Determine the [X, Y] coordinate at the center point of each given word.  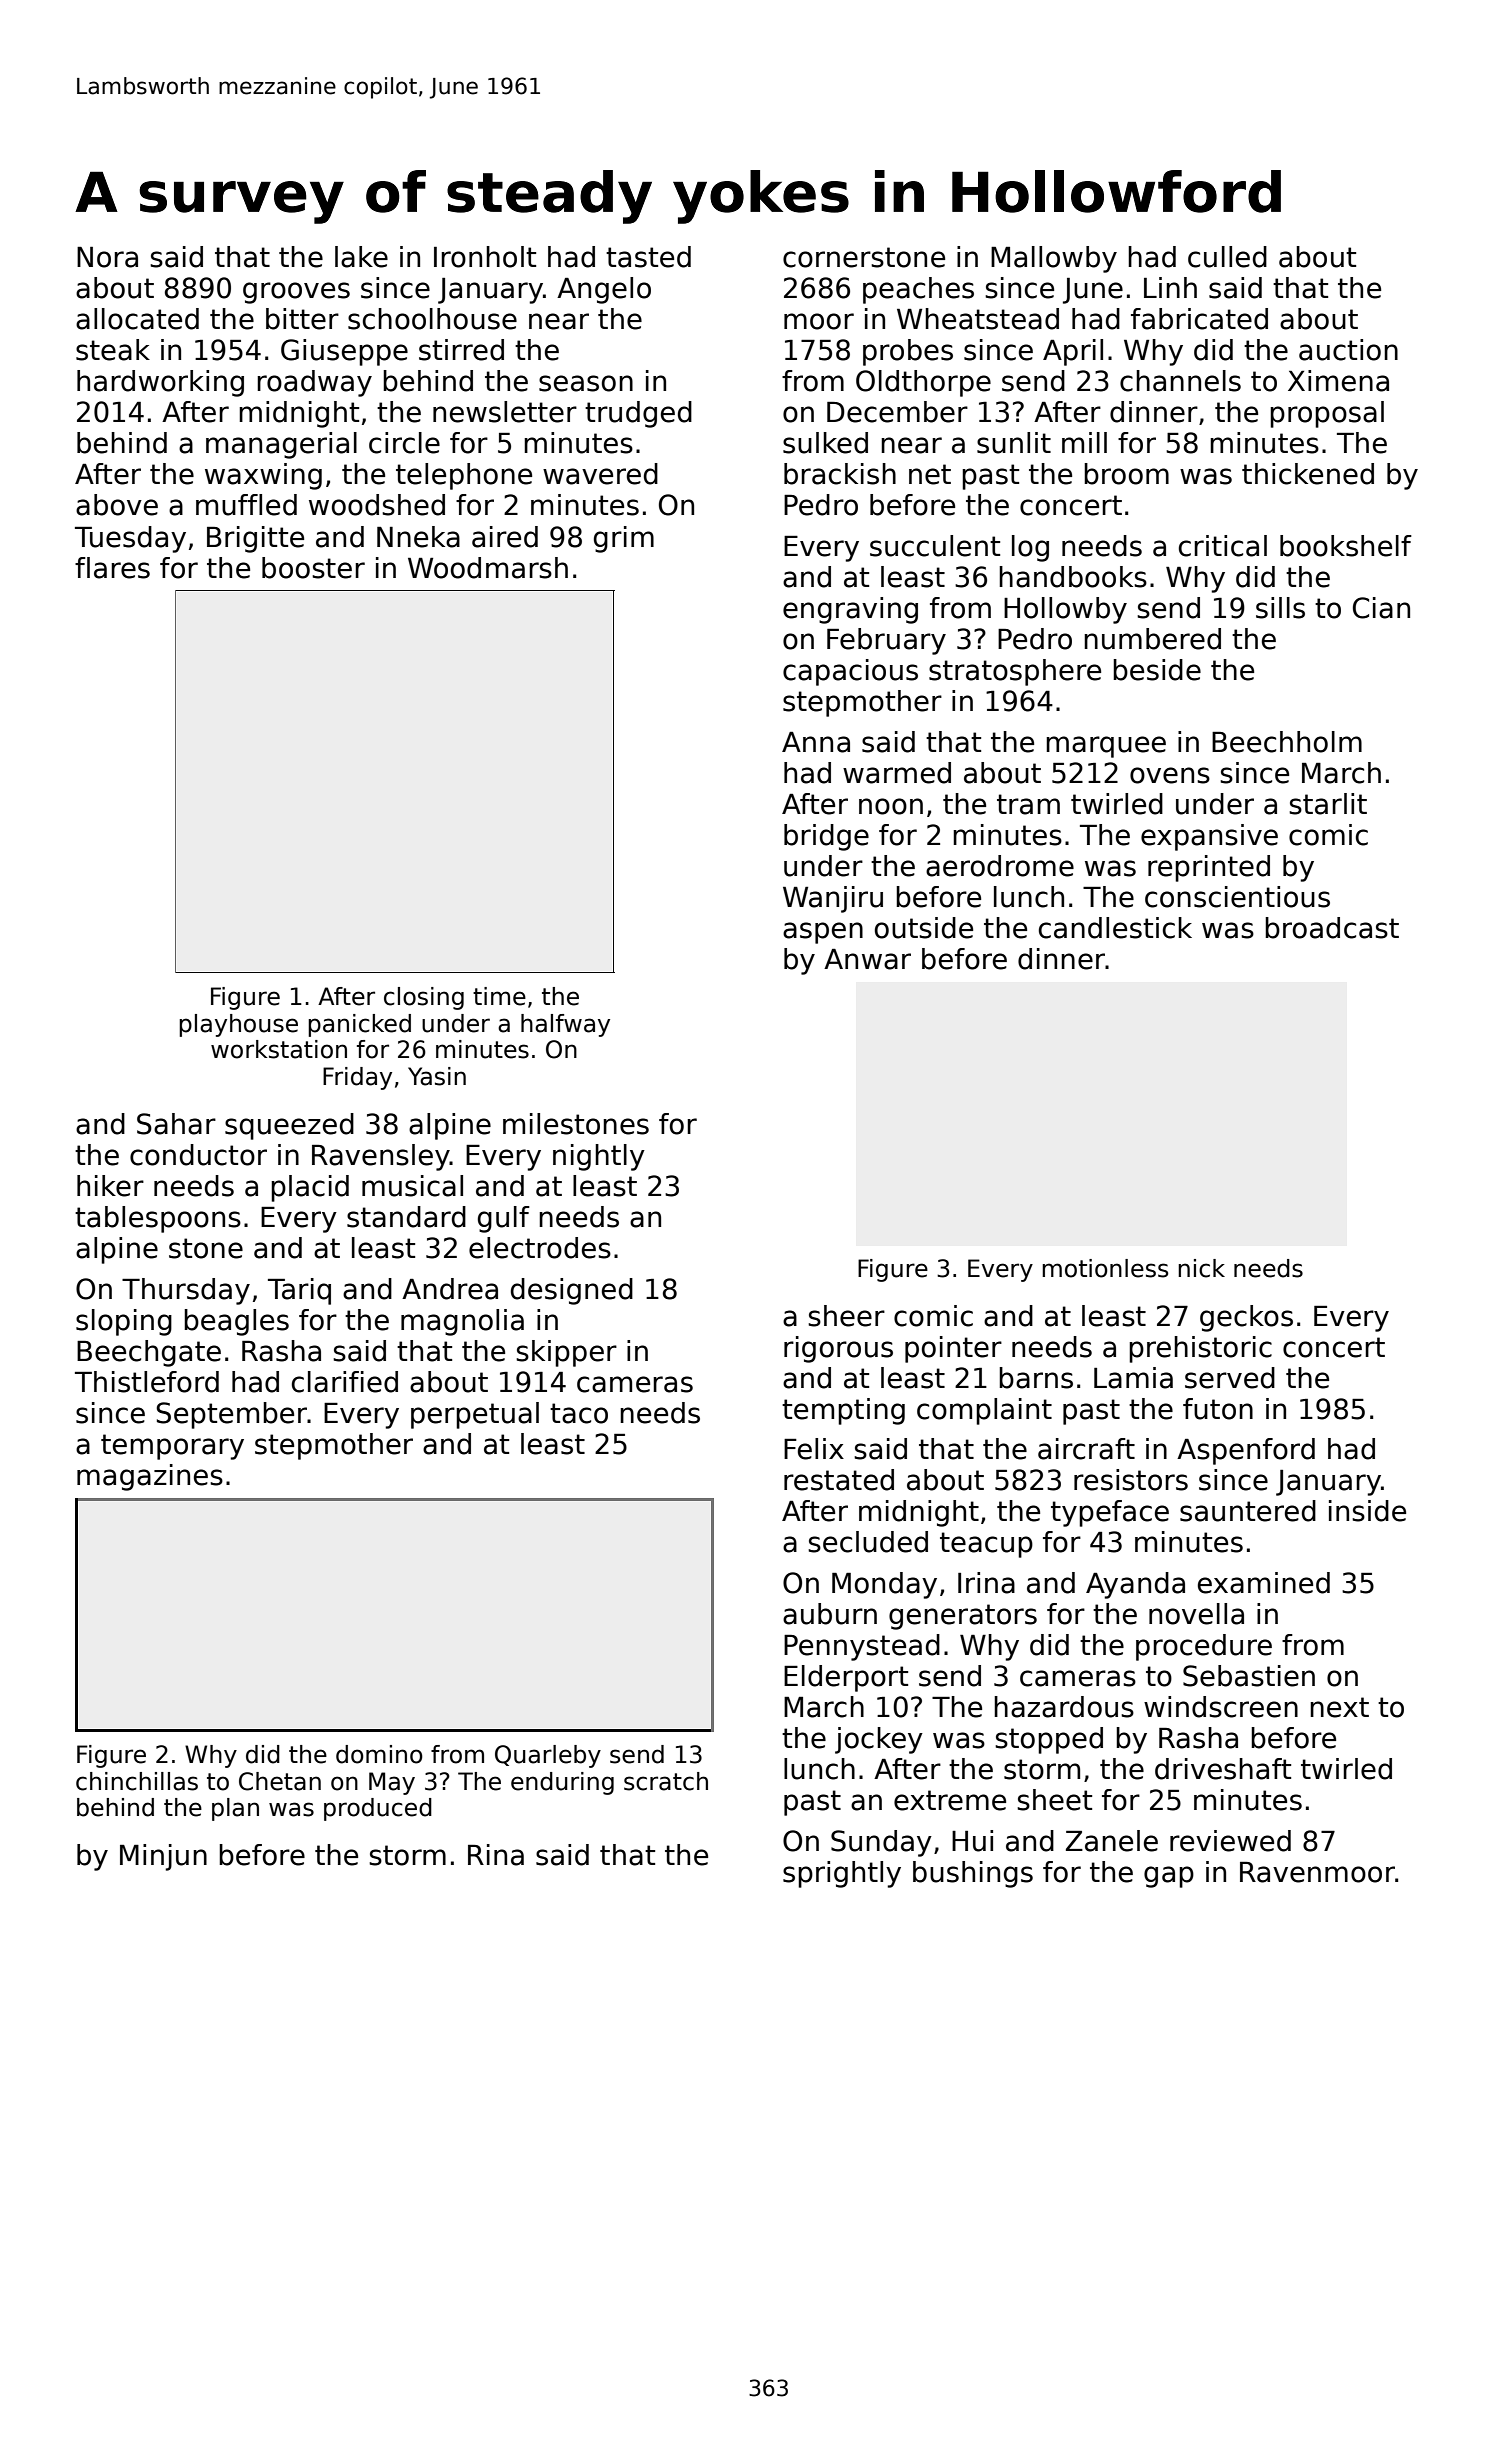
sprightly [842, 1874]
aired [505, 537]
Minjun [163, 1857]
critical [1223, 546]
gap [1169, 1877]
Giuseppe [344, 352]
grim [624, 539]
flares [112, 568]
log [1030, 548]
